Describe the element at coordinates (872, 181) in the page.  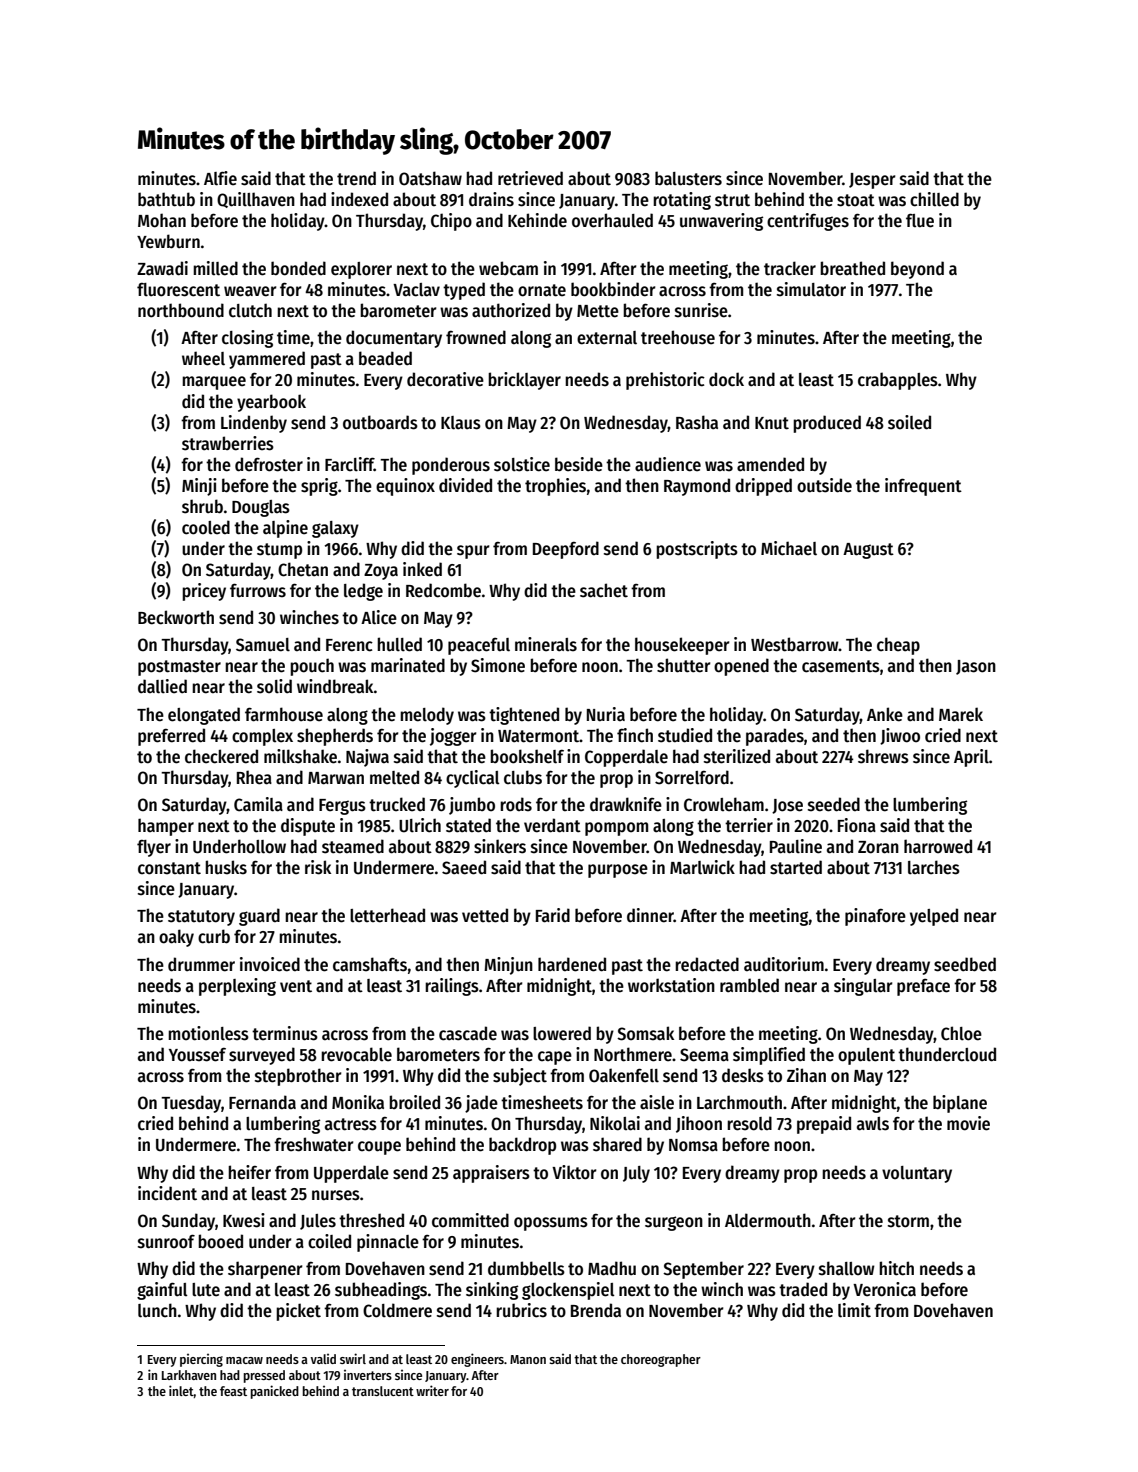
I see `Jesper` at that location.
